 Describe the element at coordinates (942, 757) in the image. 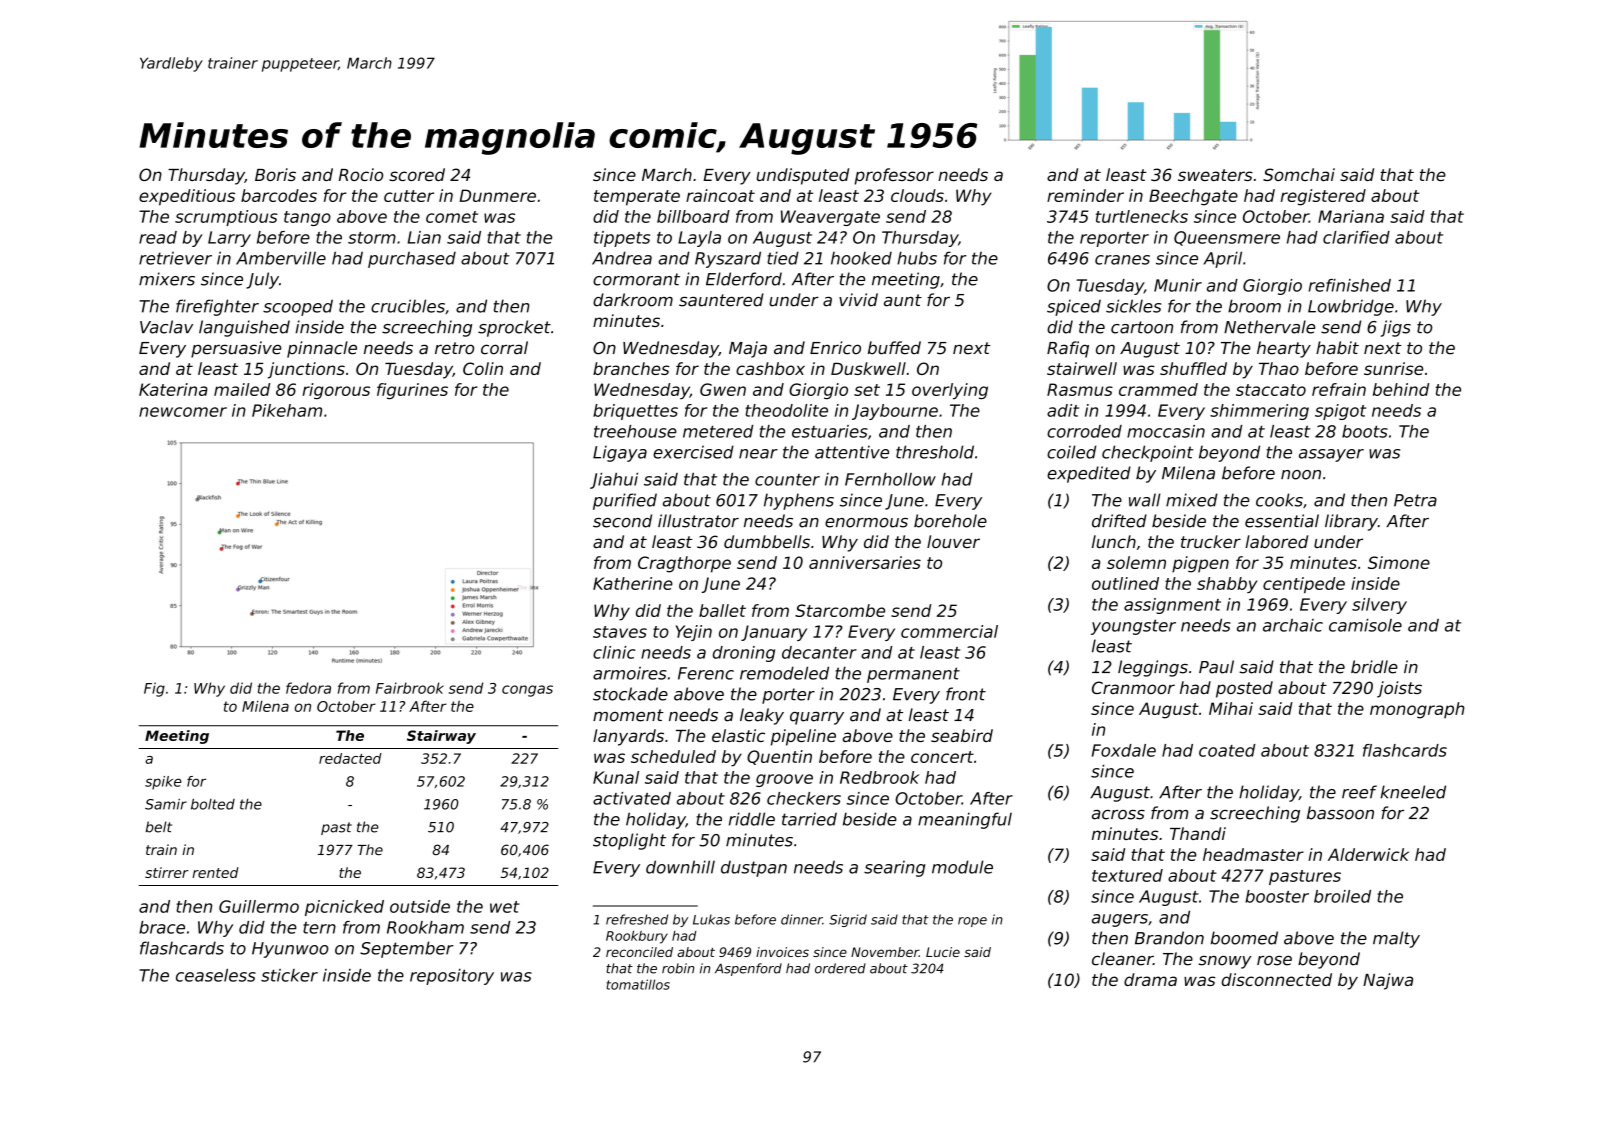

I see `concert` at that location.
